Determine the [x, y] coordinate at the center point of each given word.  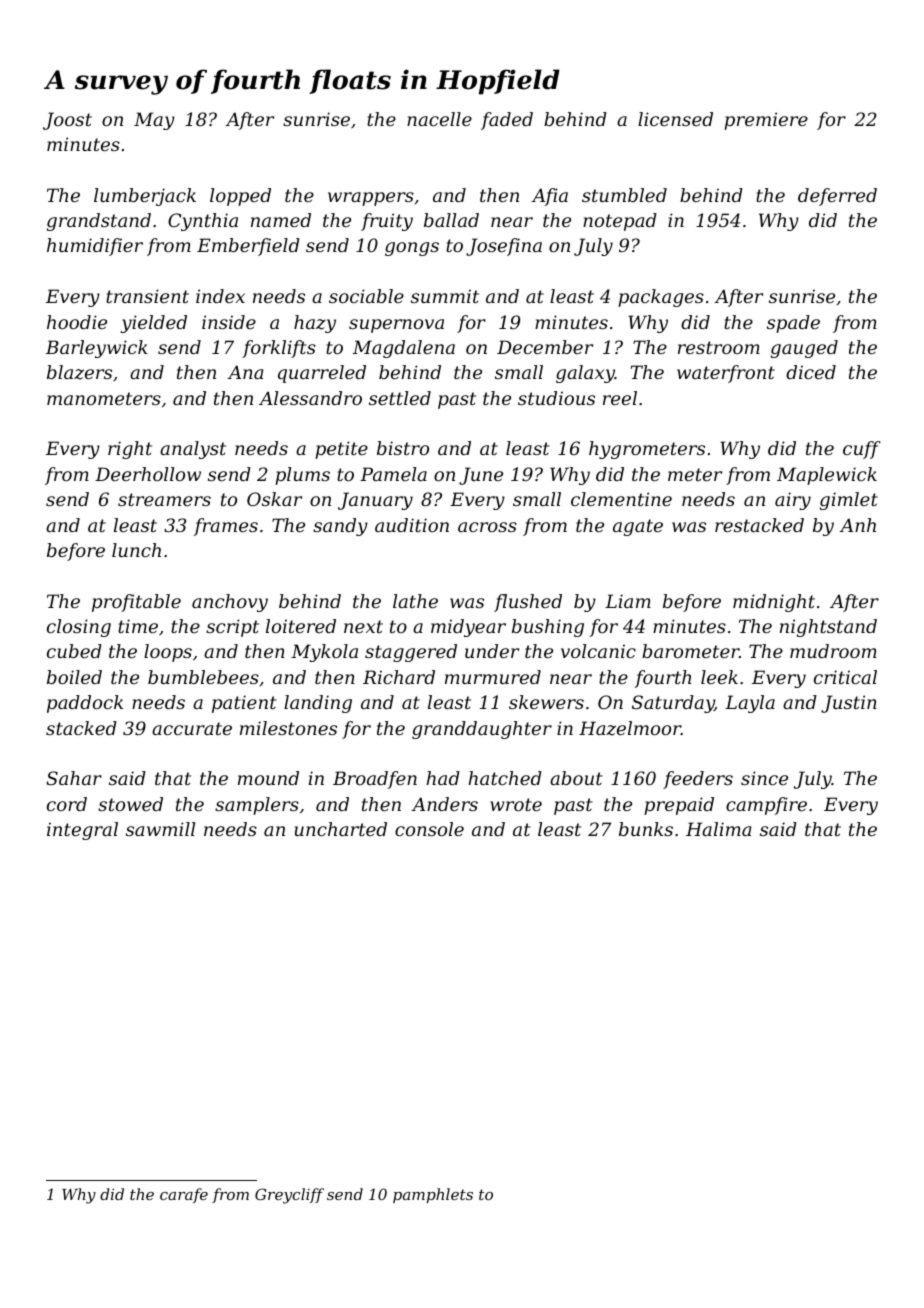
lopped [240, 197]
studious [556, 398]
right [130, 450]
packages [661, 298]
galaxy [585, 374]
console [429, 829]
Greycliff [289, 1196]
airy [793, 501]
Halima [718, 829]
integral [82, 831]
